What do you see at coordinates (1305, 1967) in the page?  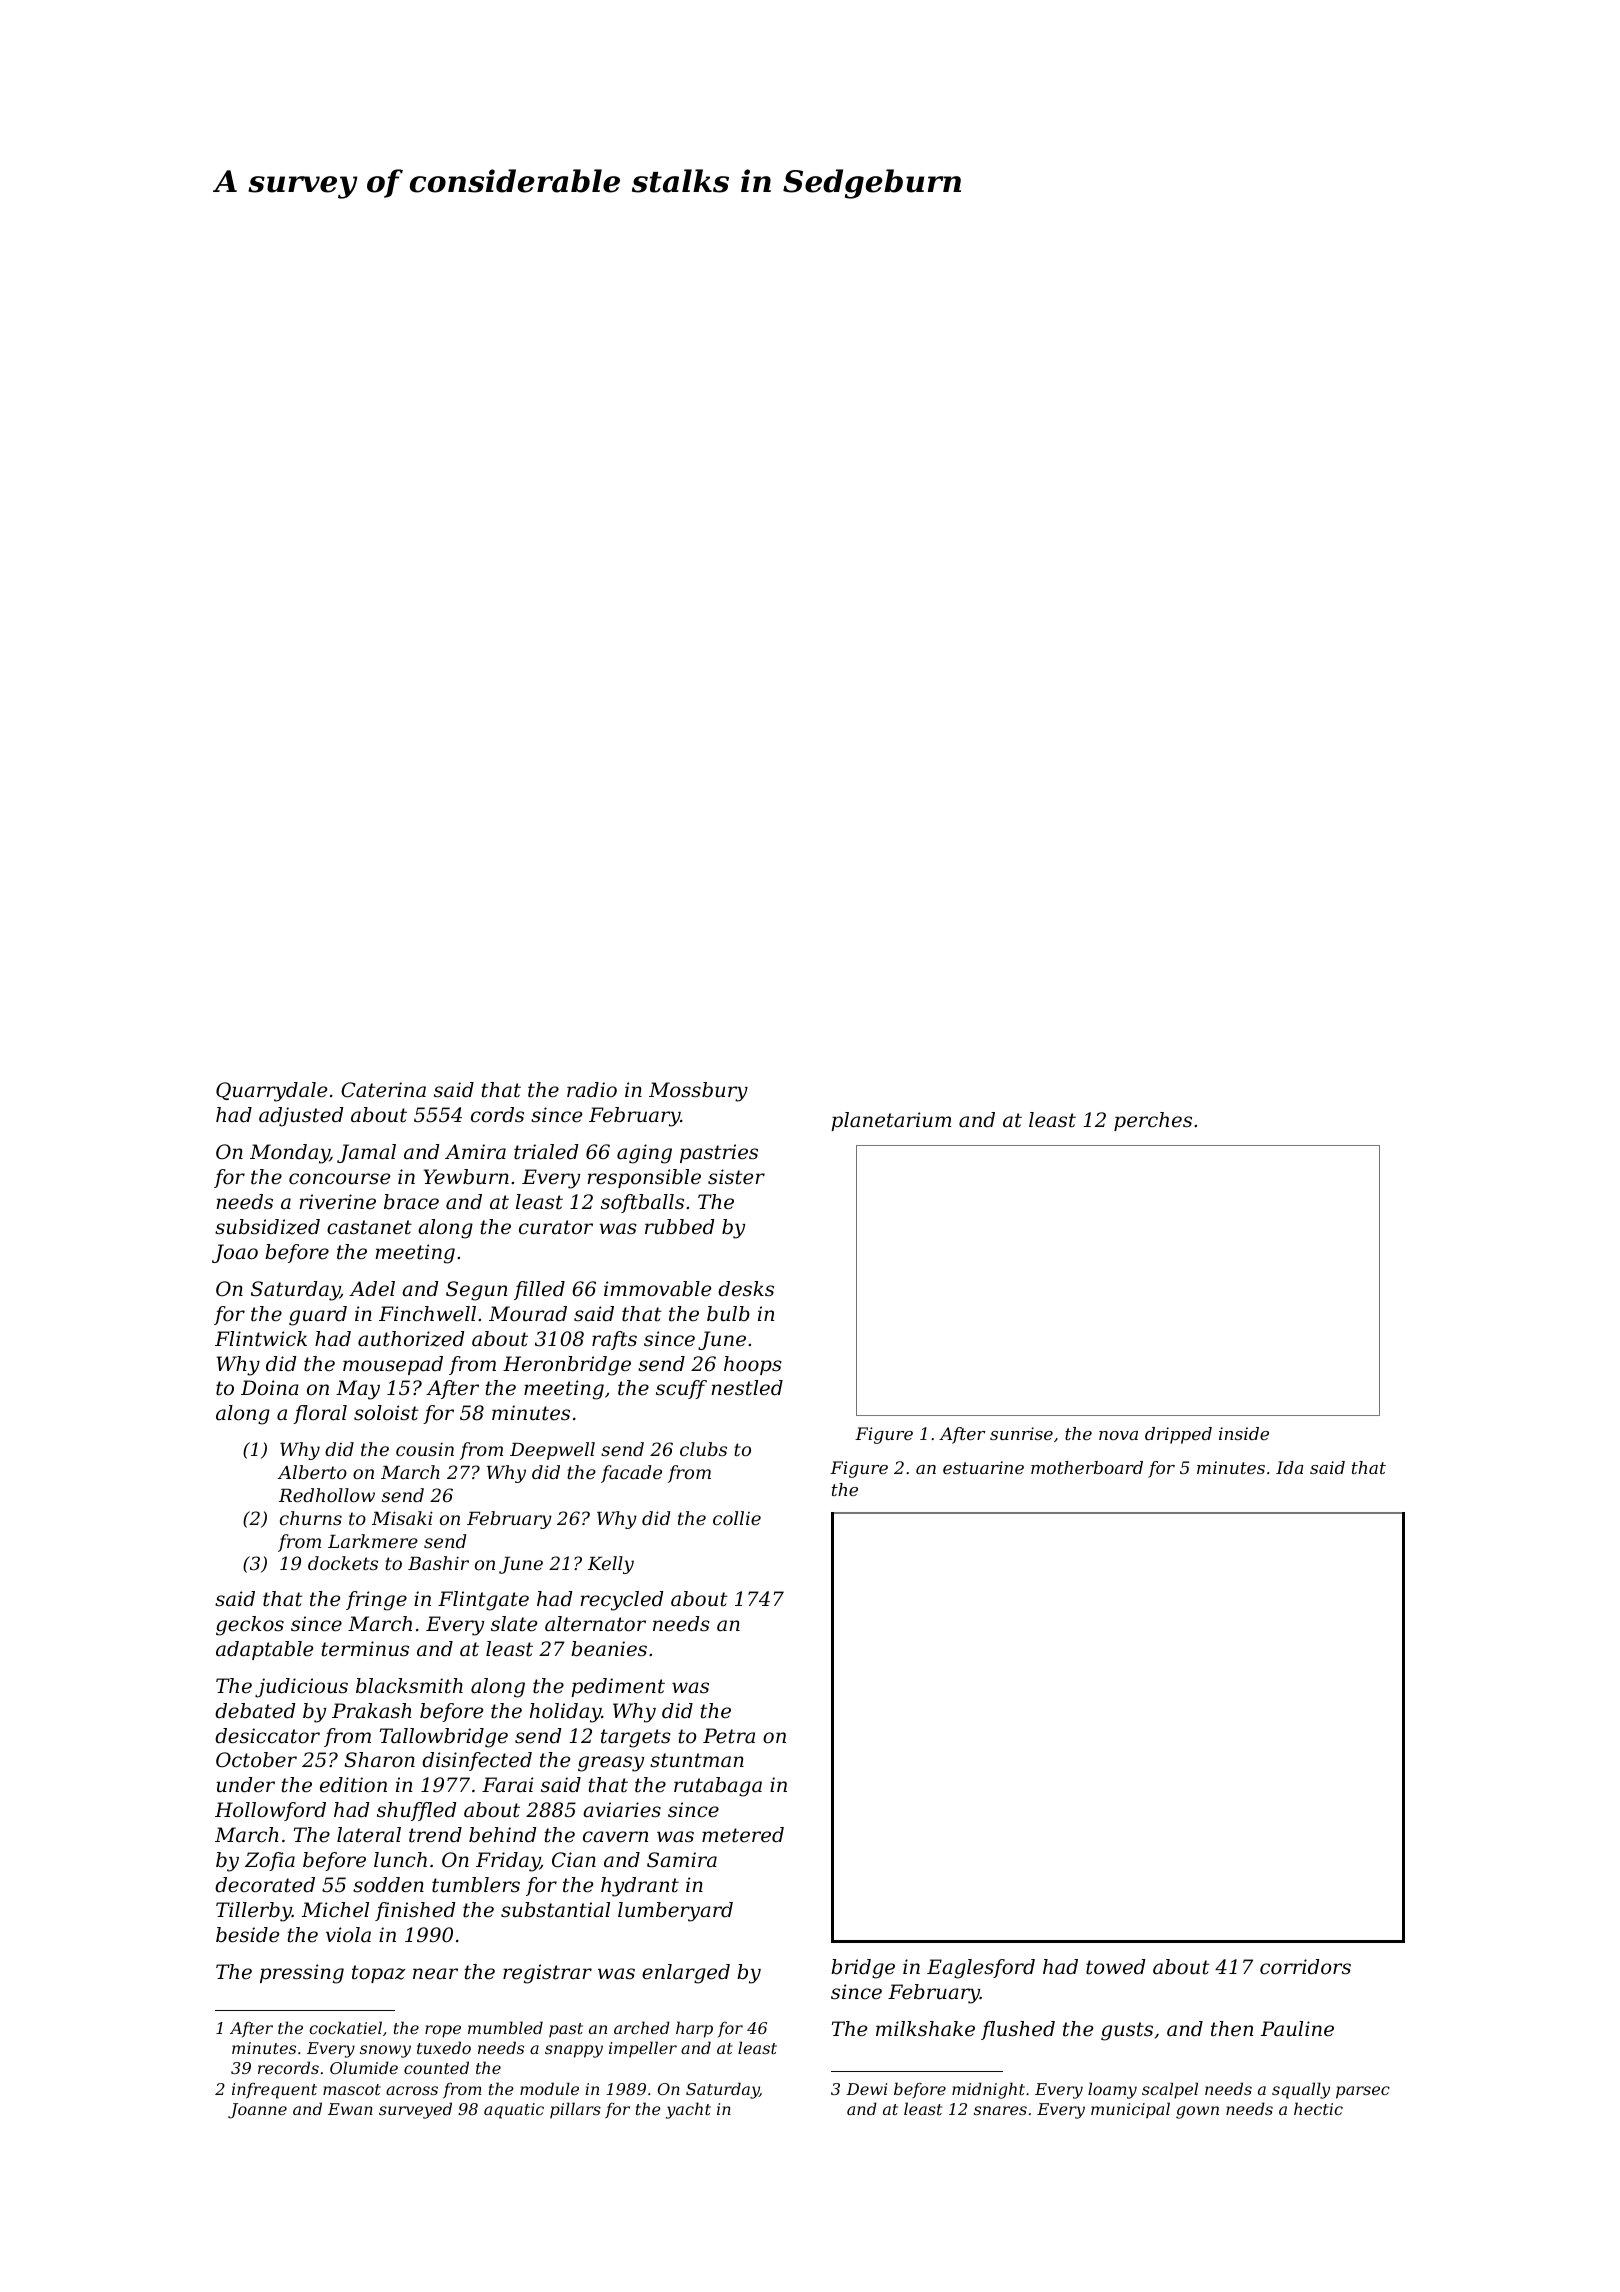 I see `corridors` at bounding box center [1305, 1967].
